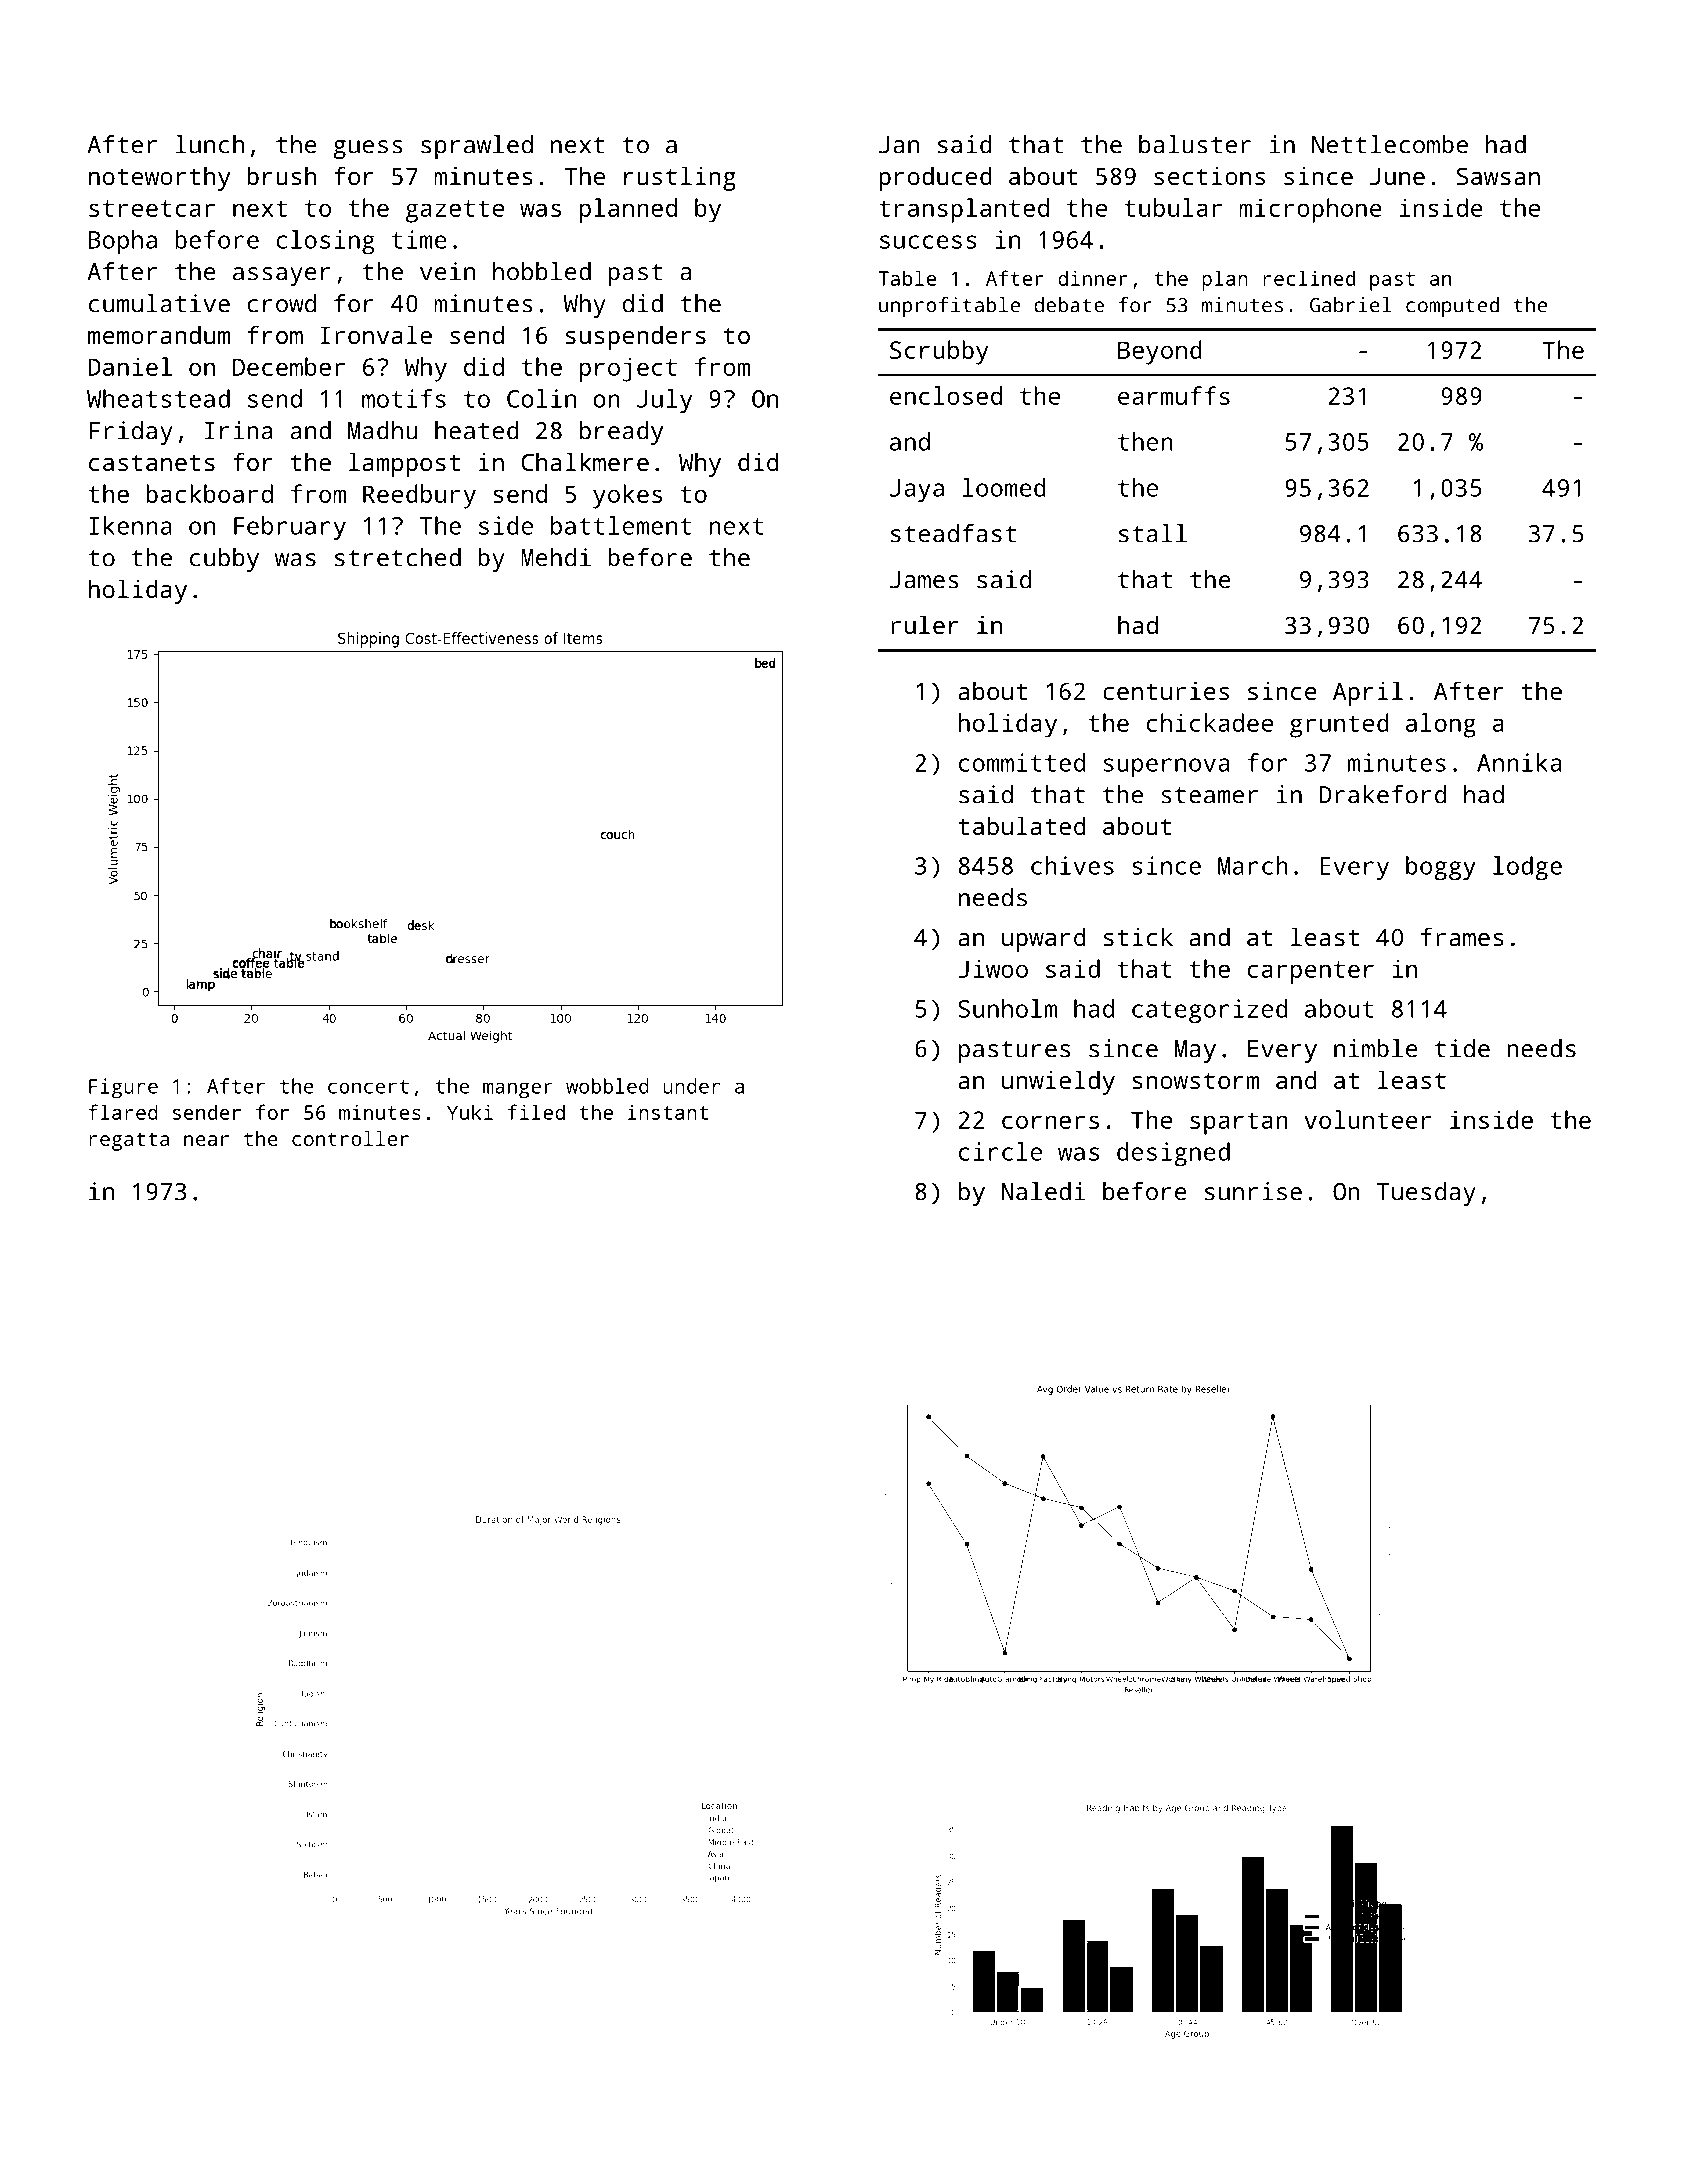  Describe the element at coordinates (1145, 441) in the screenshot. I see `then` at that location.
